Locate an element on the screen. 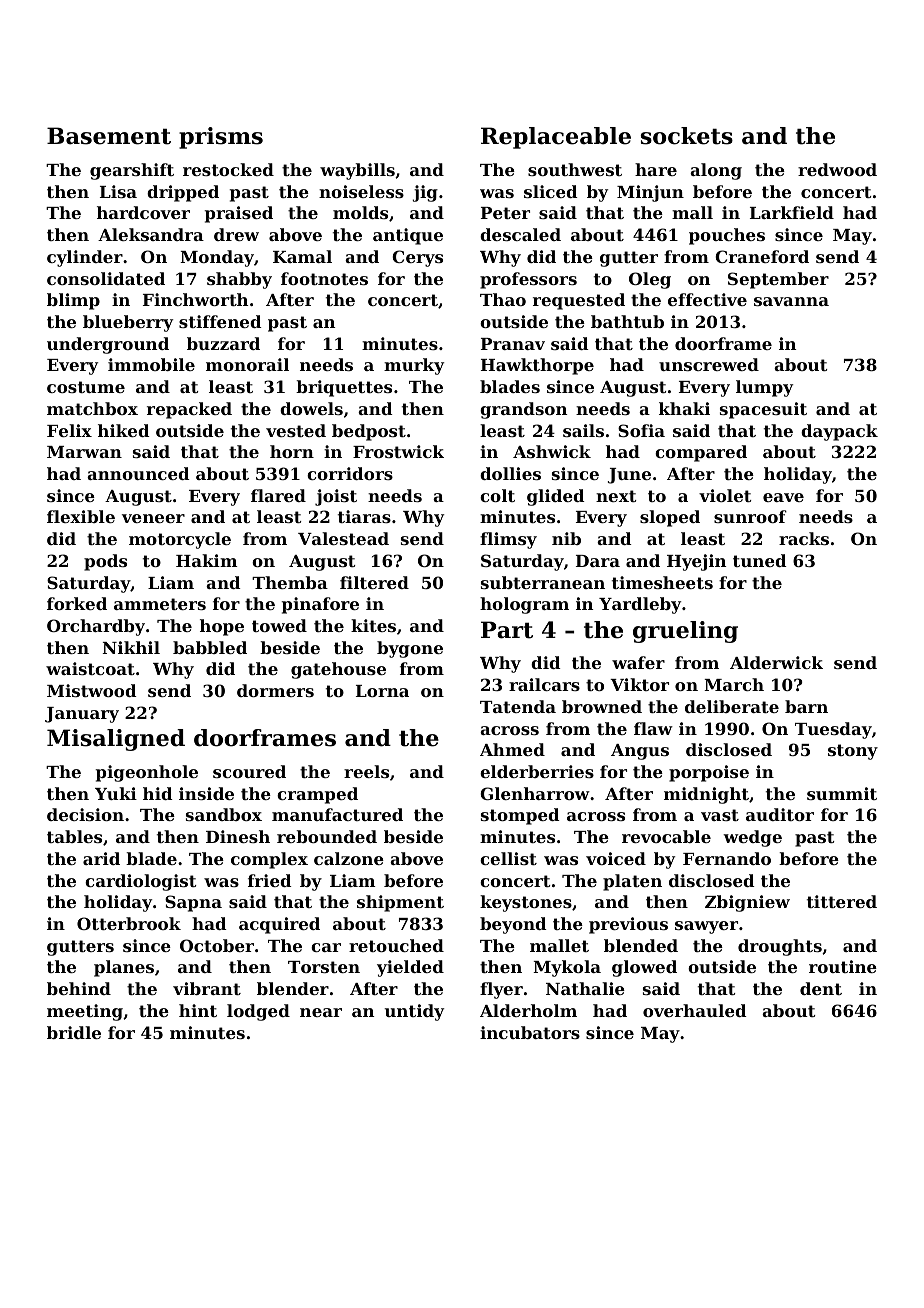 This screenshot has width=924, height=1308. praised is located at coordinates (239, 214).
